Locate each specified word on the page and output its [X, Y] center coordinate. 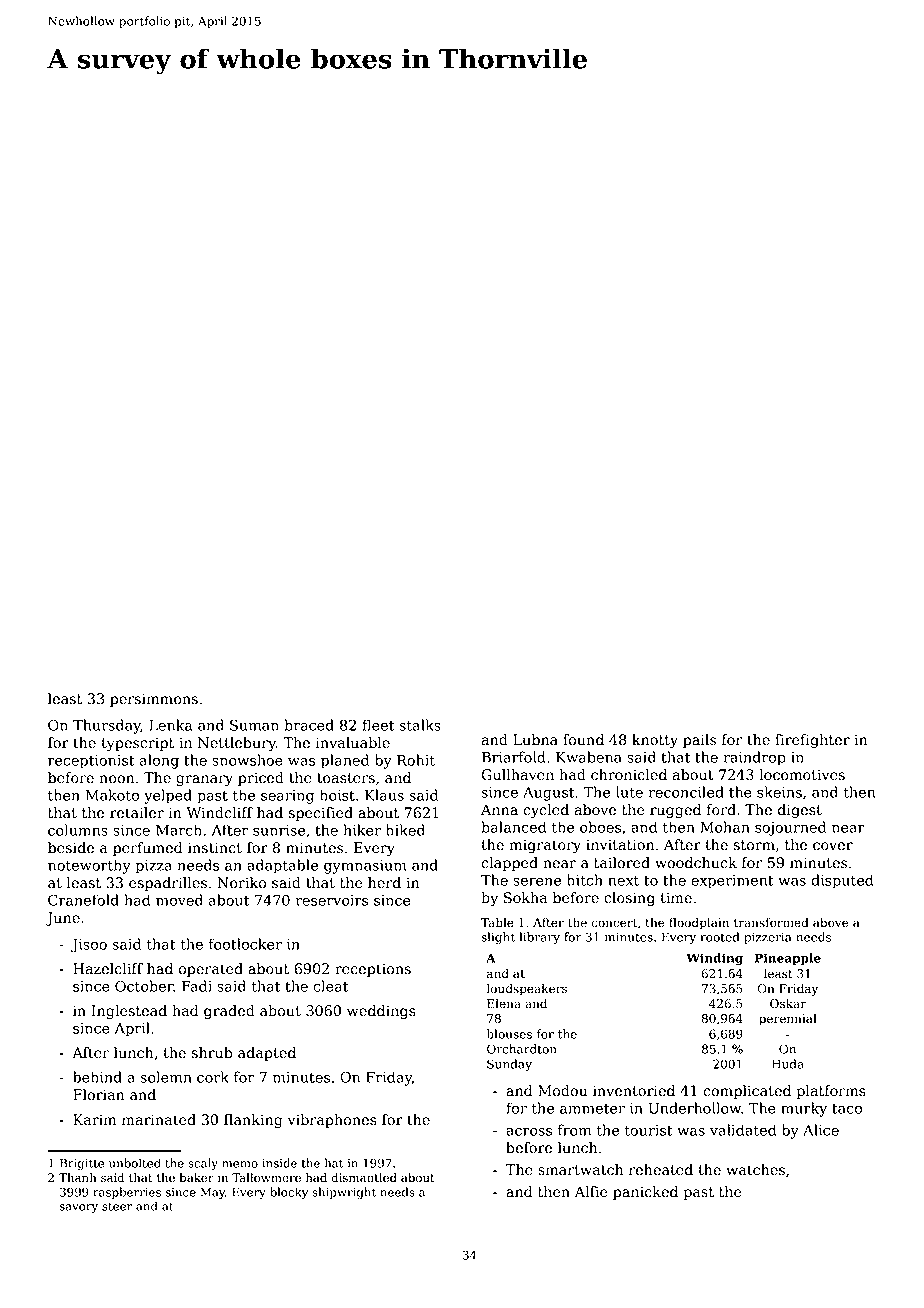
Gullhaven [518, 775]
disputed [842, 881]
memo [240, 1164]
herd [384, 883]
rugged [675, 811]
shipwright [344, 1193]
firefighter [812, 741]
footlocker [245, 944]
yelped [168, 796]
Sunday [509, 1065]
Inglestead [129, 1012]
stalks [420, 725]
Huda [788, 1064]
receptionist [91, 762]
